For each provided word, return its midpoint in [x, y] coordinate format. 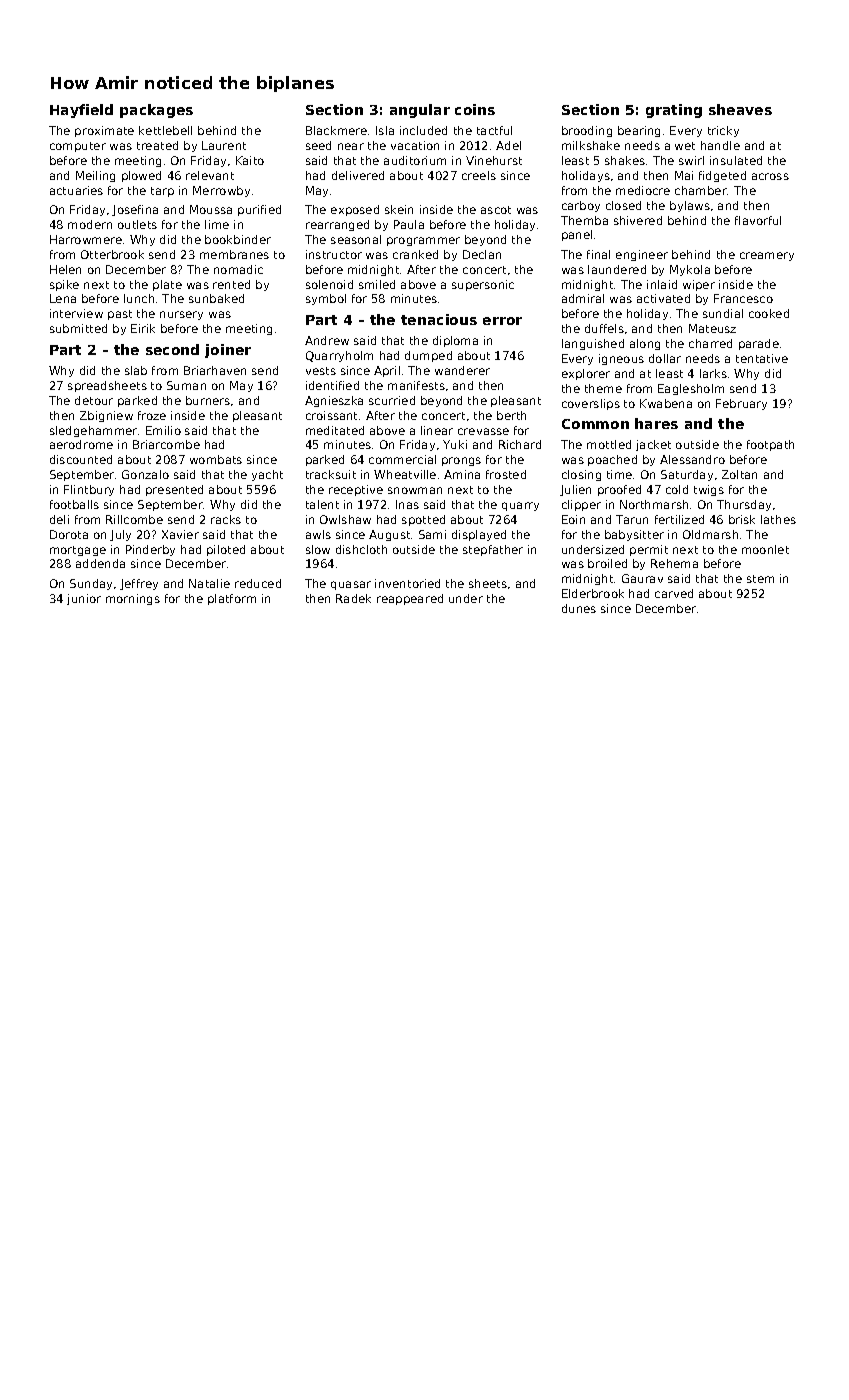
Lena [63, 298]
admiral [583, 298]
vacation [415, 145]
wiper [699, 285]
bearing [639, 131]
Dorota [69, 534]
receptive [356, 490]
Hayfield [81, 111]
